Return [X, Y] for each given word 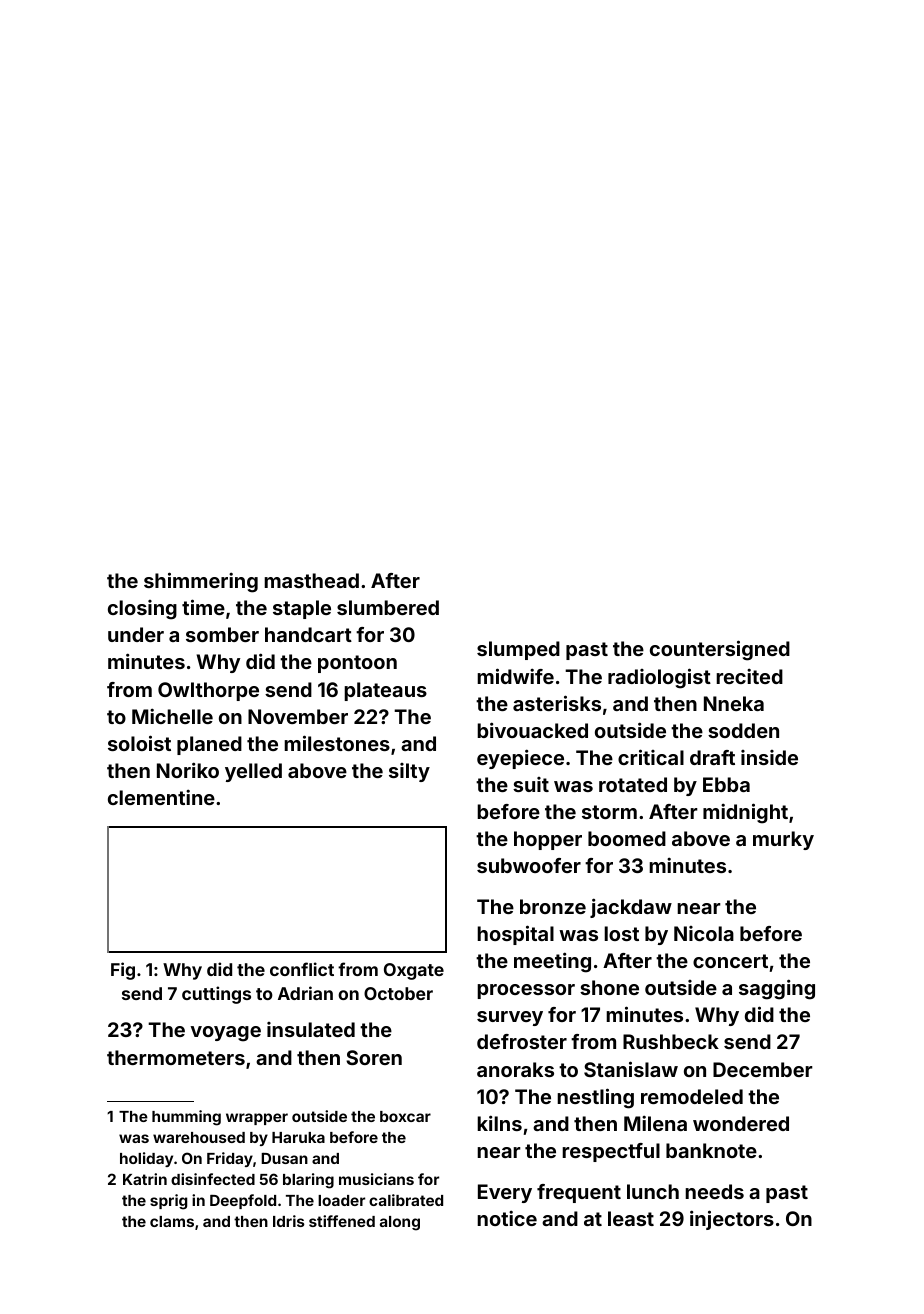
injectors [732, 1220]
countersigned [720, 650]
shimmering [201, 582]
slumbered [388, 607]
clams [172, 1221]
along [400, 1223]
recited [749, 676]
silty [409, 772]
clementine [161, 797]
